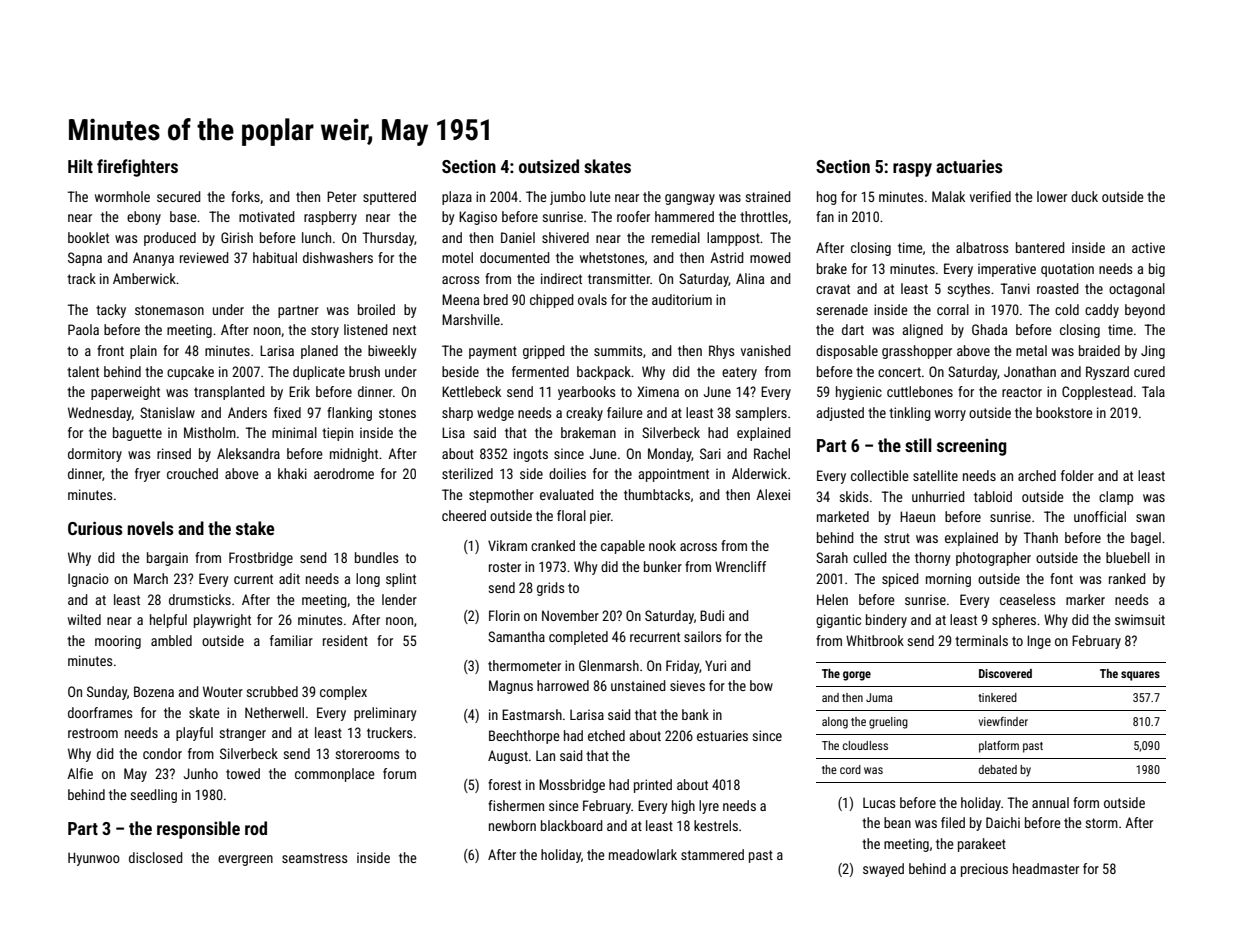 This screenshot has width=1233, height=952. Describe the element at coordinates (94, 859) in the screenshot. I see `Hyunwoo` at that location.
